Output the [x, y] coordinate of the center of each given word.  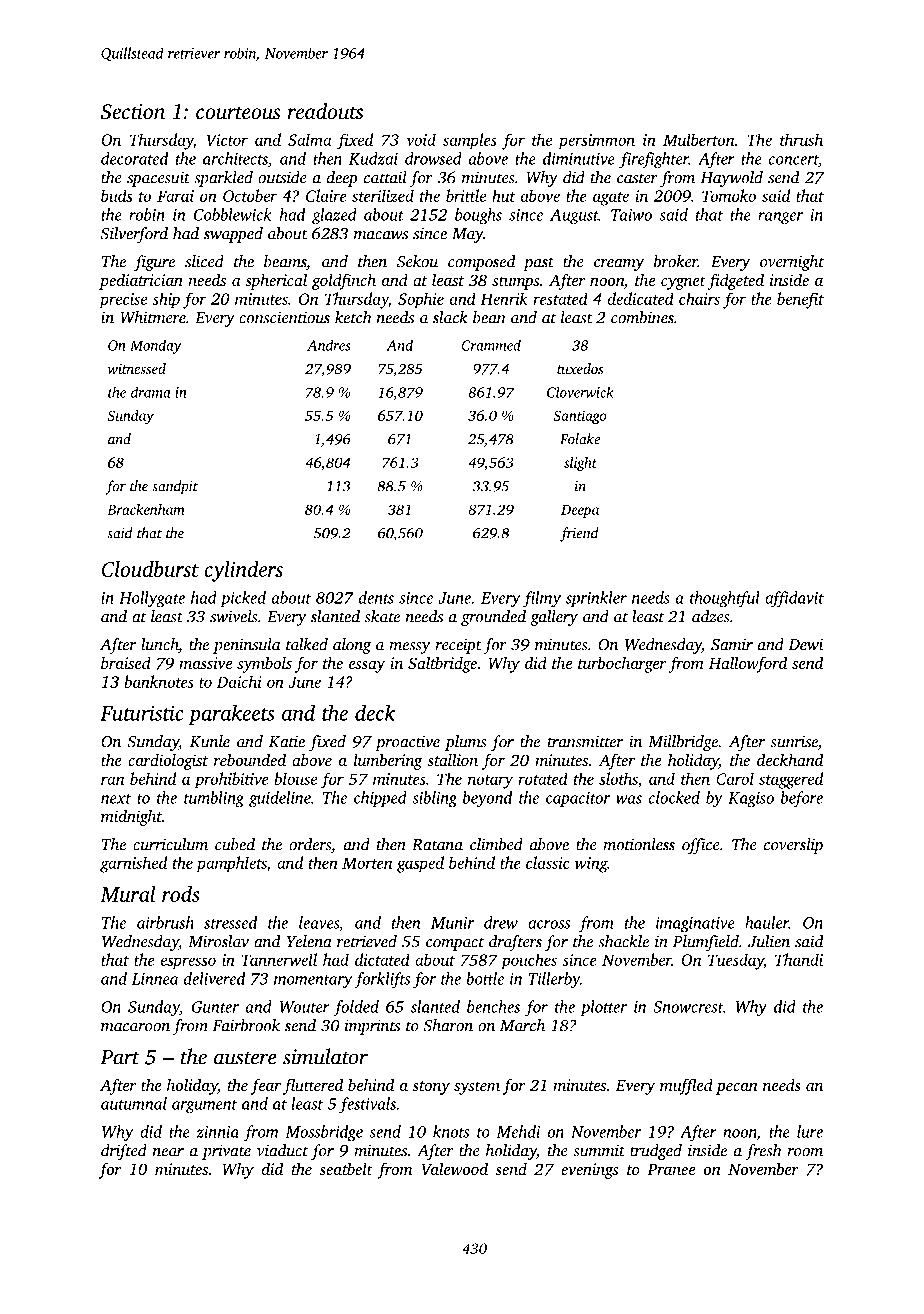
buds [116, 195]
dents [376, 597]
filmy [542, 599]
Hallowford [748, 664]
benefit [800, 300]
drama [150, 392]
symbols [264, 664]
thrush [801, 139]
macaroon [135, 1027]
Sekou [417, 261]
